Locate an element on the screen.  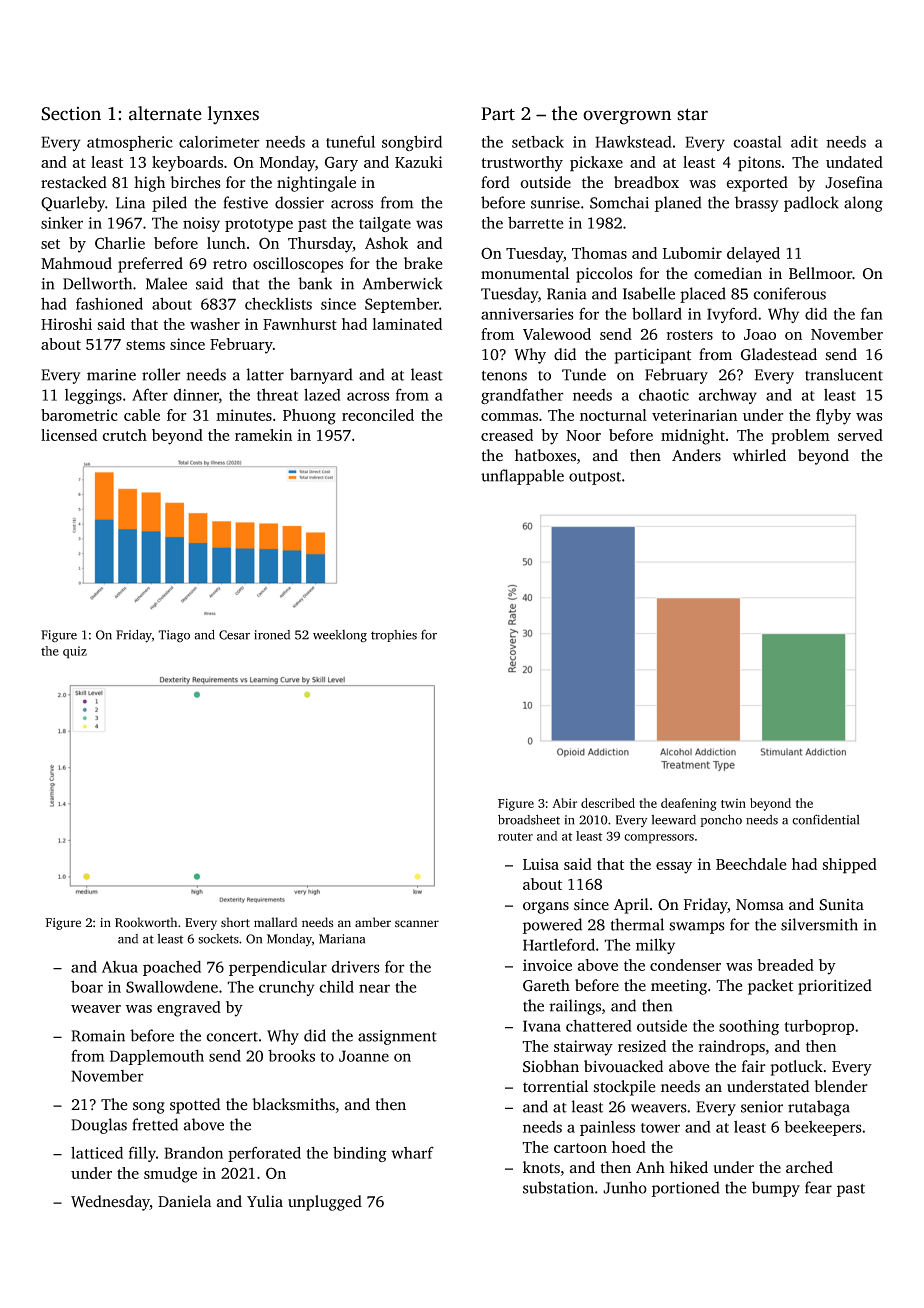
Douglas is located at coordinates (99, 1126).
